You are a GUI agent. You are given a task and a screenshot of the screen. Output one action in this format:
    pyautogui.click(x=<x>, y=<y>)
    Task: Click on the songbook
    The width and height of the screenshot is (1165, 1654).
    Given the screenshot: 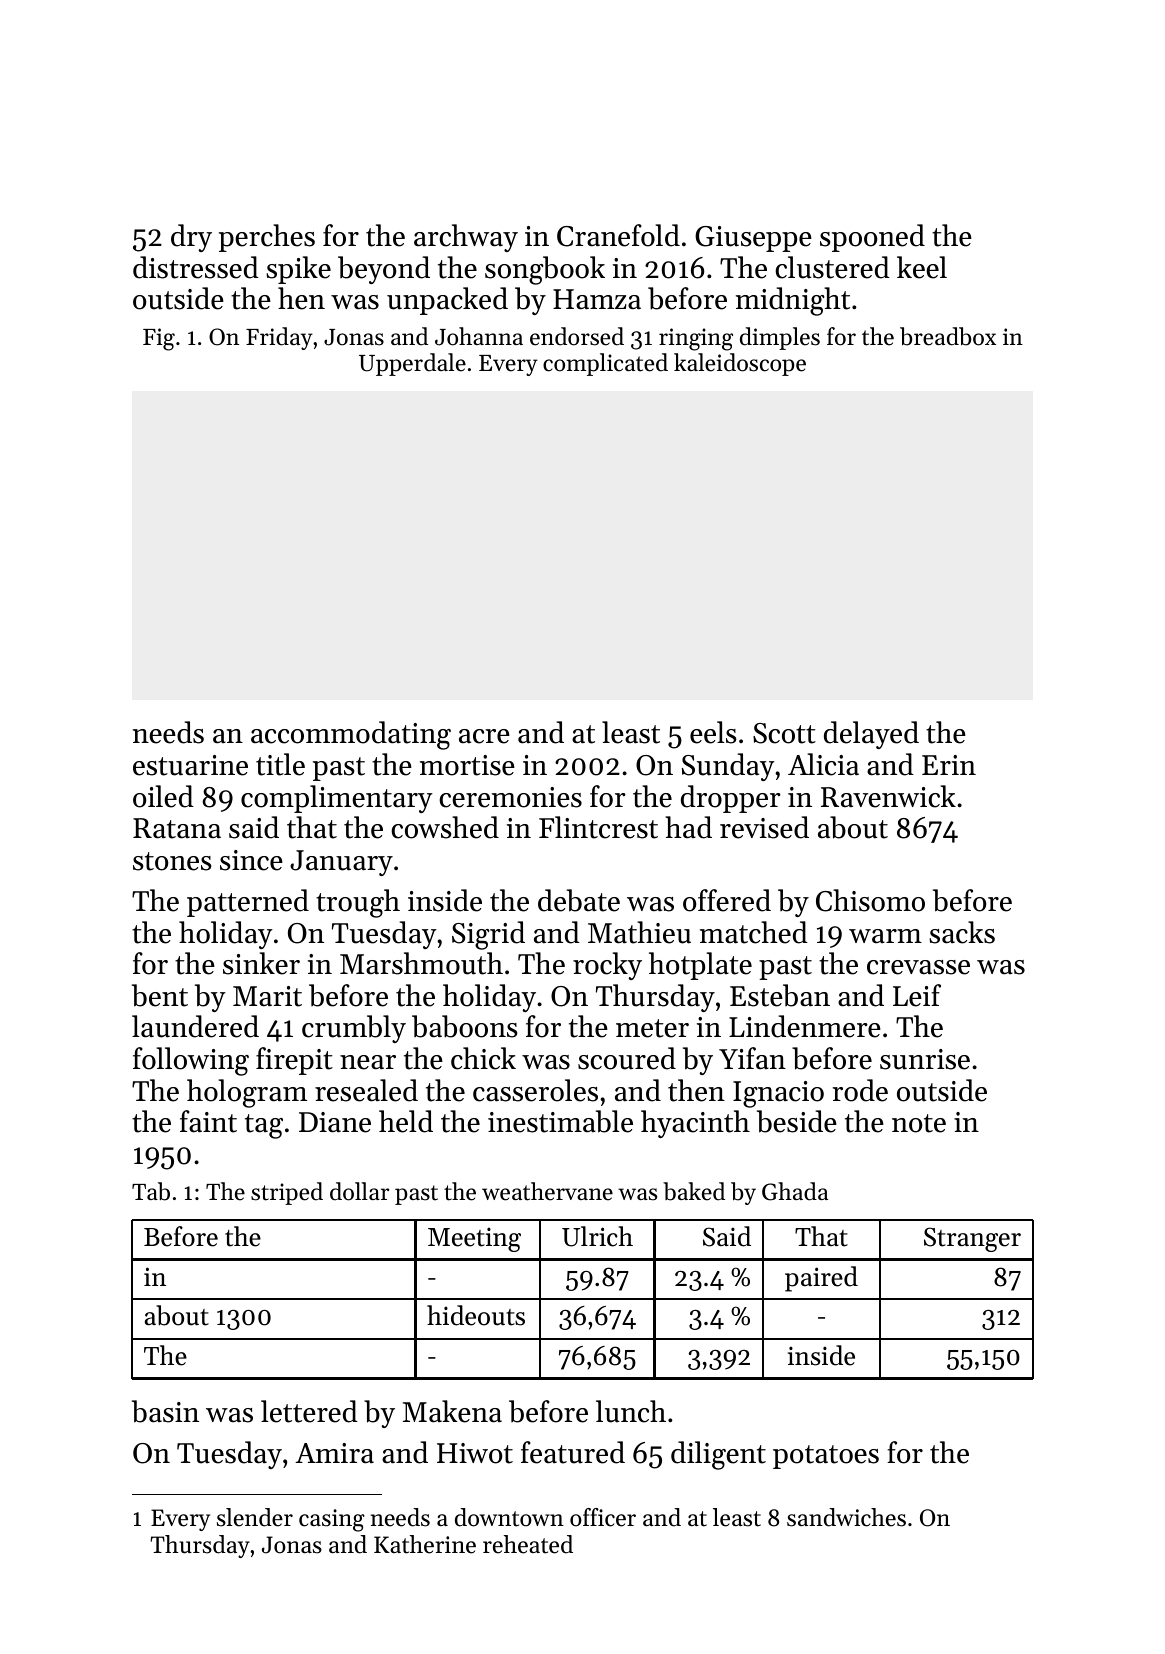 What is the action you would take?
    pyautogui.click(x=545, y=270)
